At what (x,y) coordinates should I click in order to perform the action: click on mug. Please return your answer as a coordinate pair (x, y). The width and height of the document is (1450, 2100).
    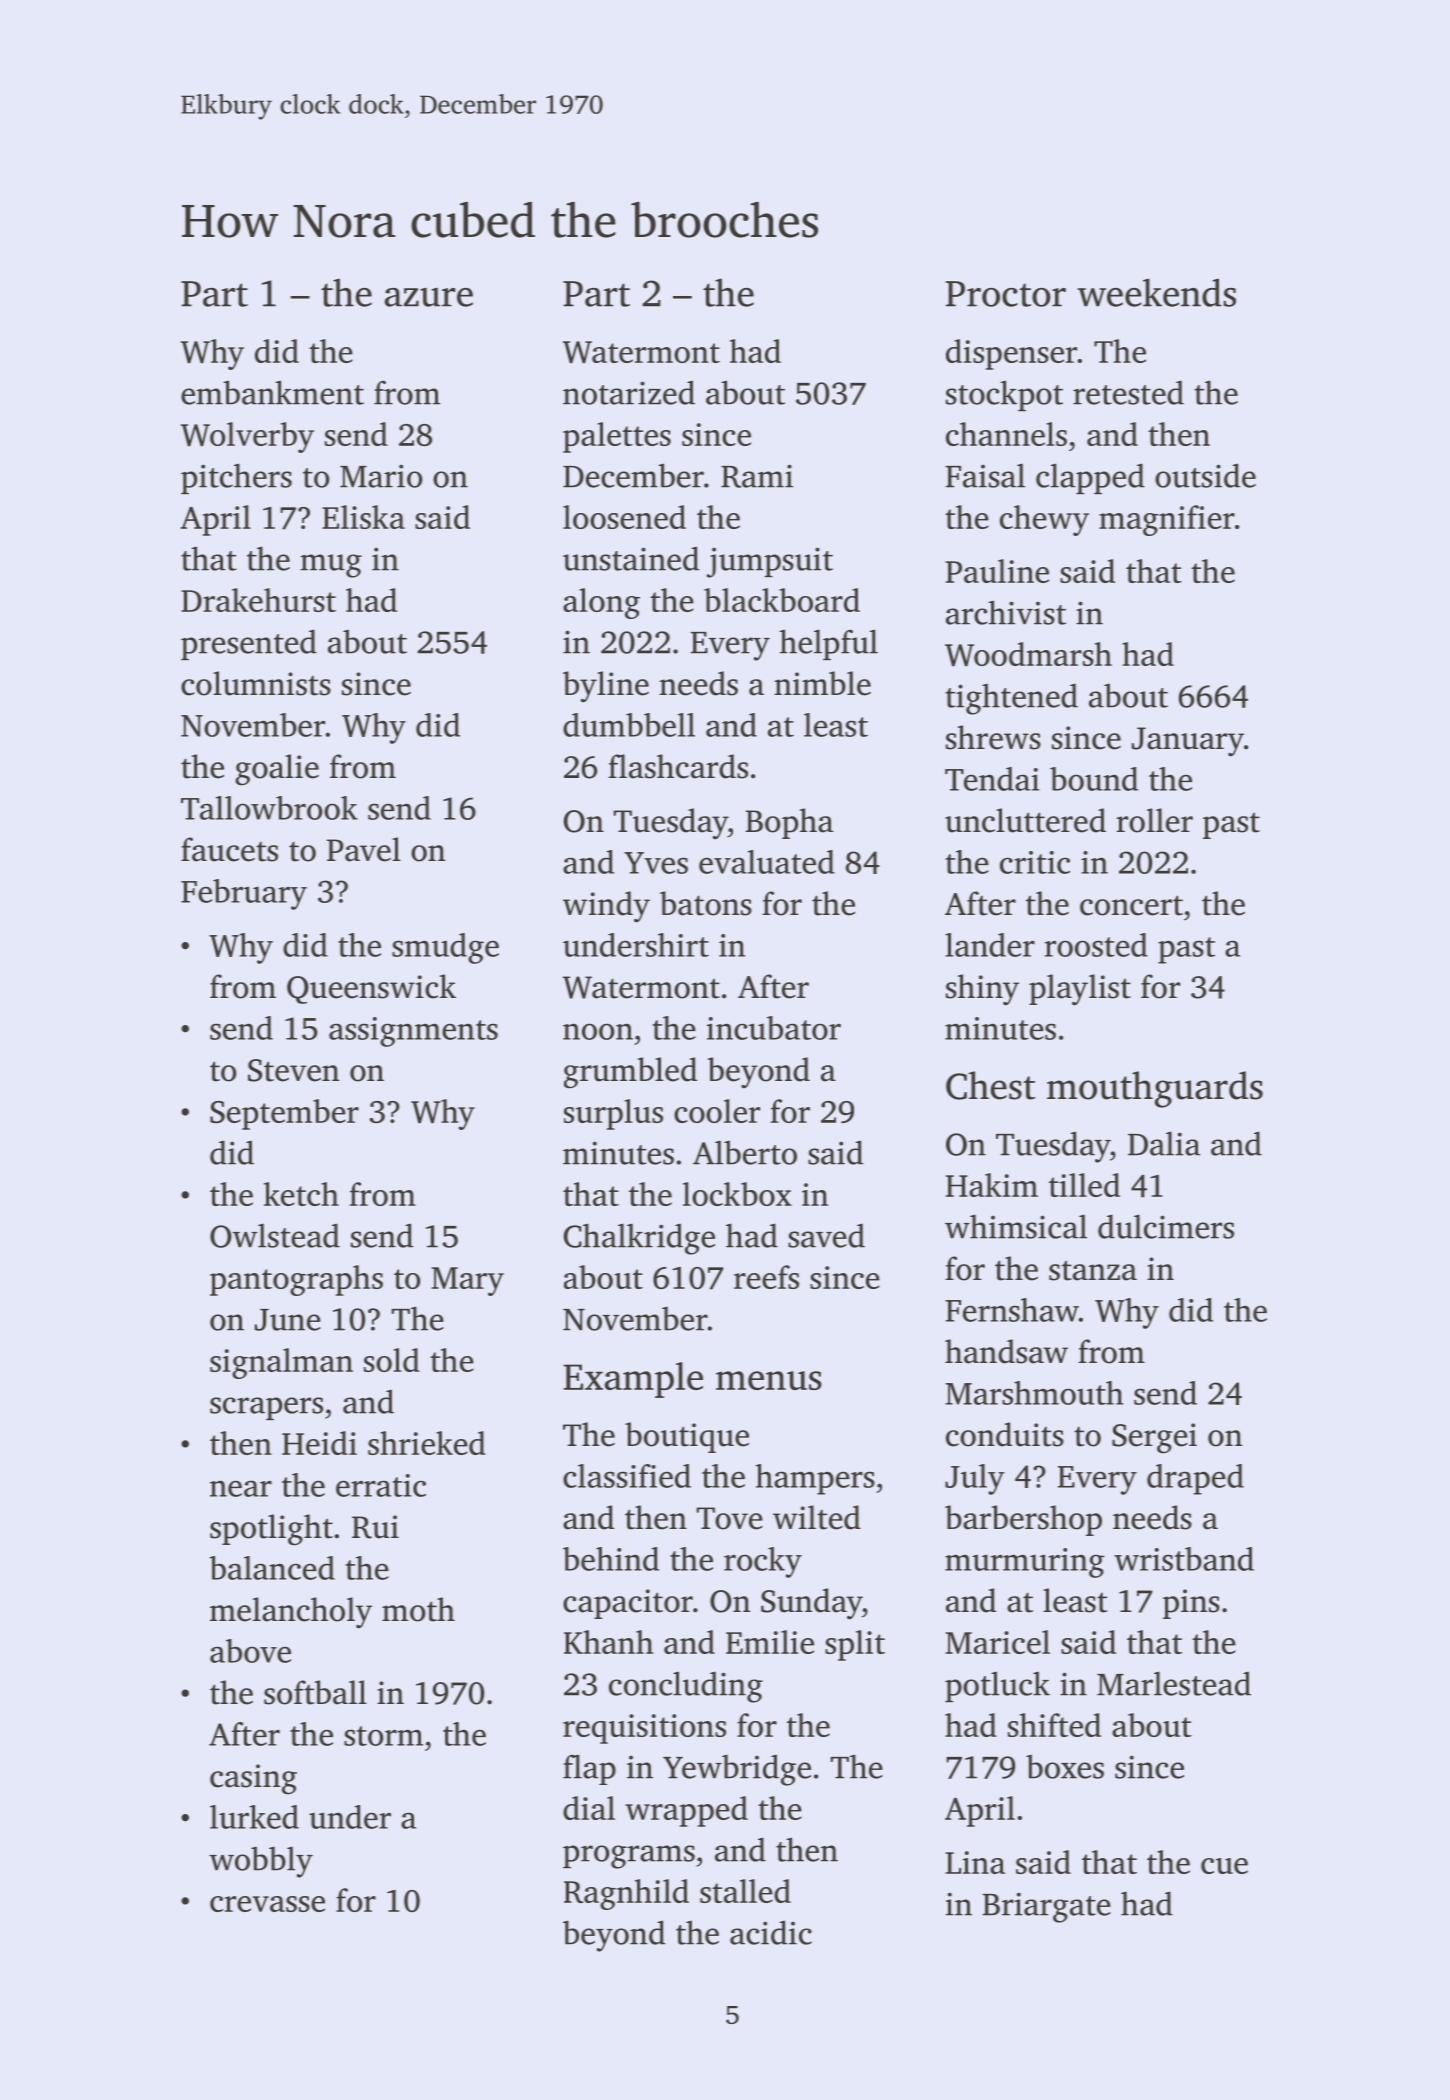
    Looking at the image, I should click on (331, 566).
